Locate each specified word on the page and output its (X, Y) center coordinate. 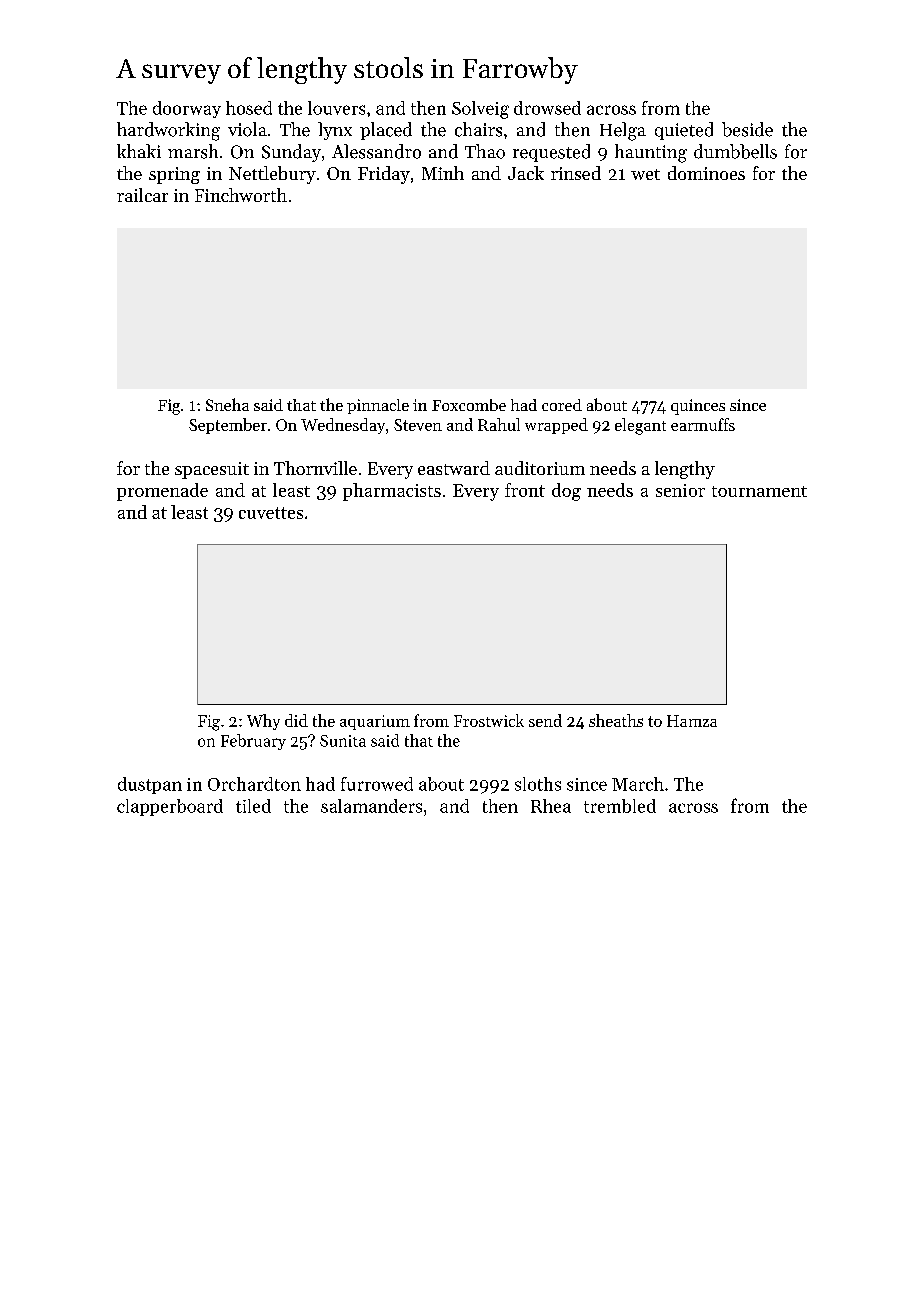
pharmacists (392, 492)
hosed (249, 108)
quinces (698, 407)
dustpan (150, 785)
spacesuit (212, 470)
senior (680, 490)
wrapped (556, 426)
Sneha (227, 404)
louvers (336, 108)
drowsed (547, 108)
